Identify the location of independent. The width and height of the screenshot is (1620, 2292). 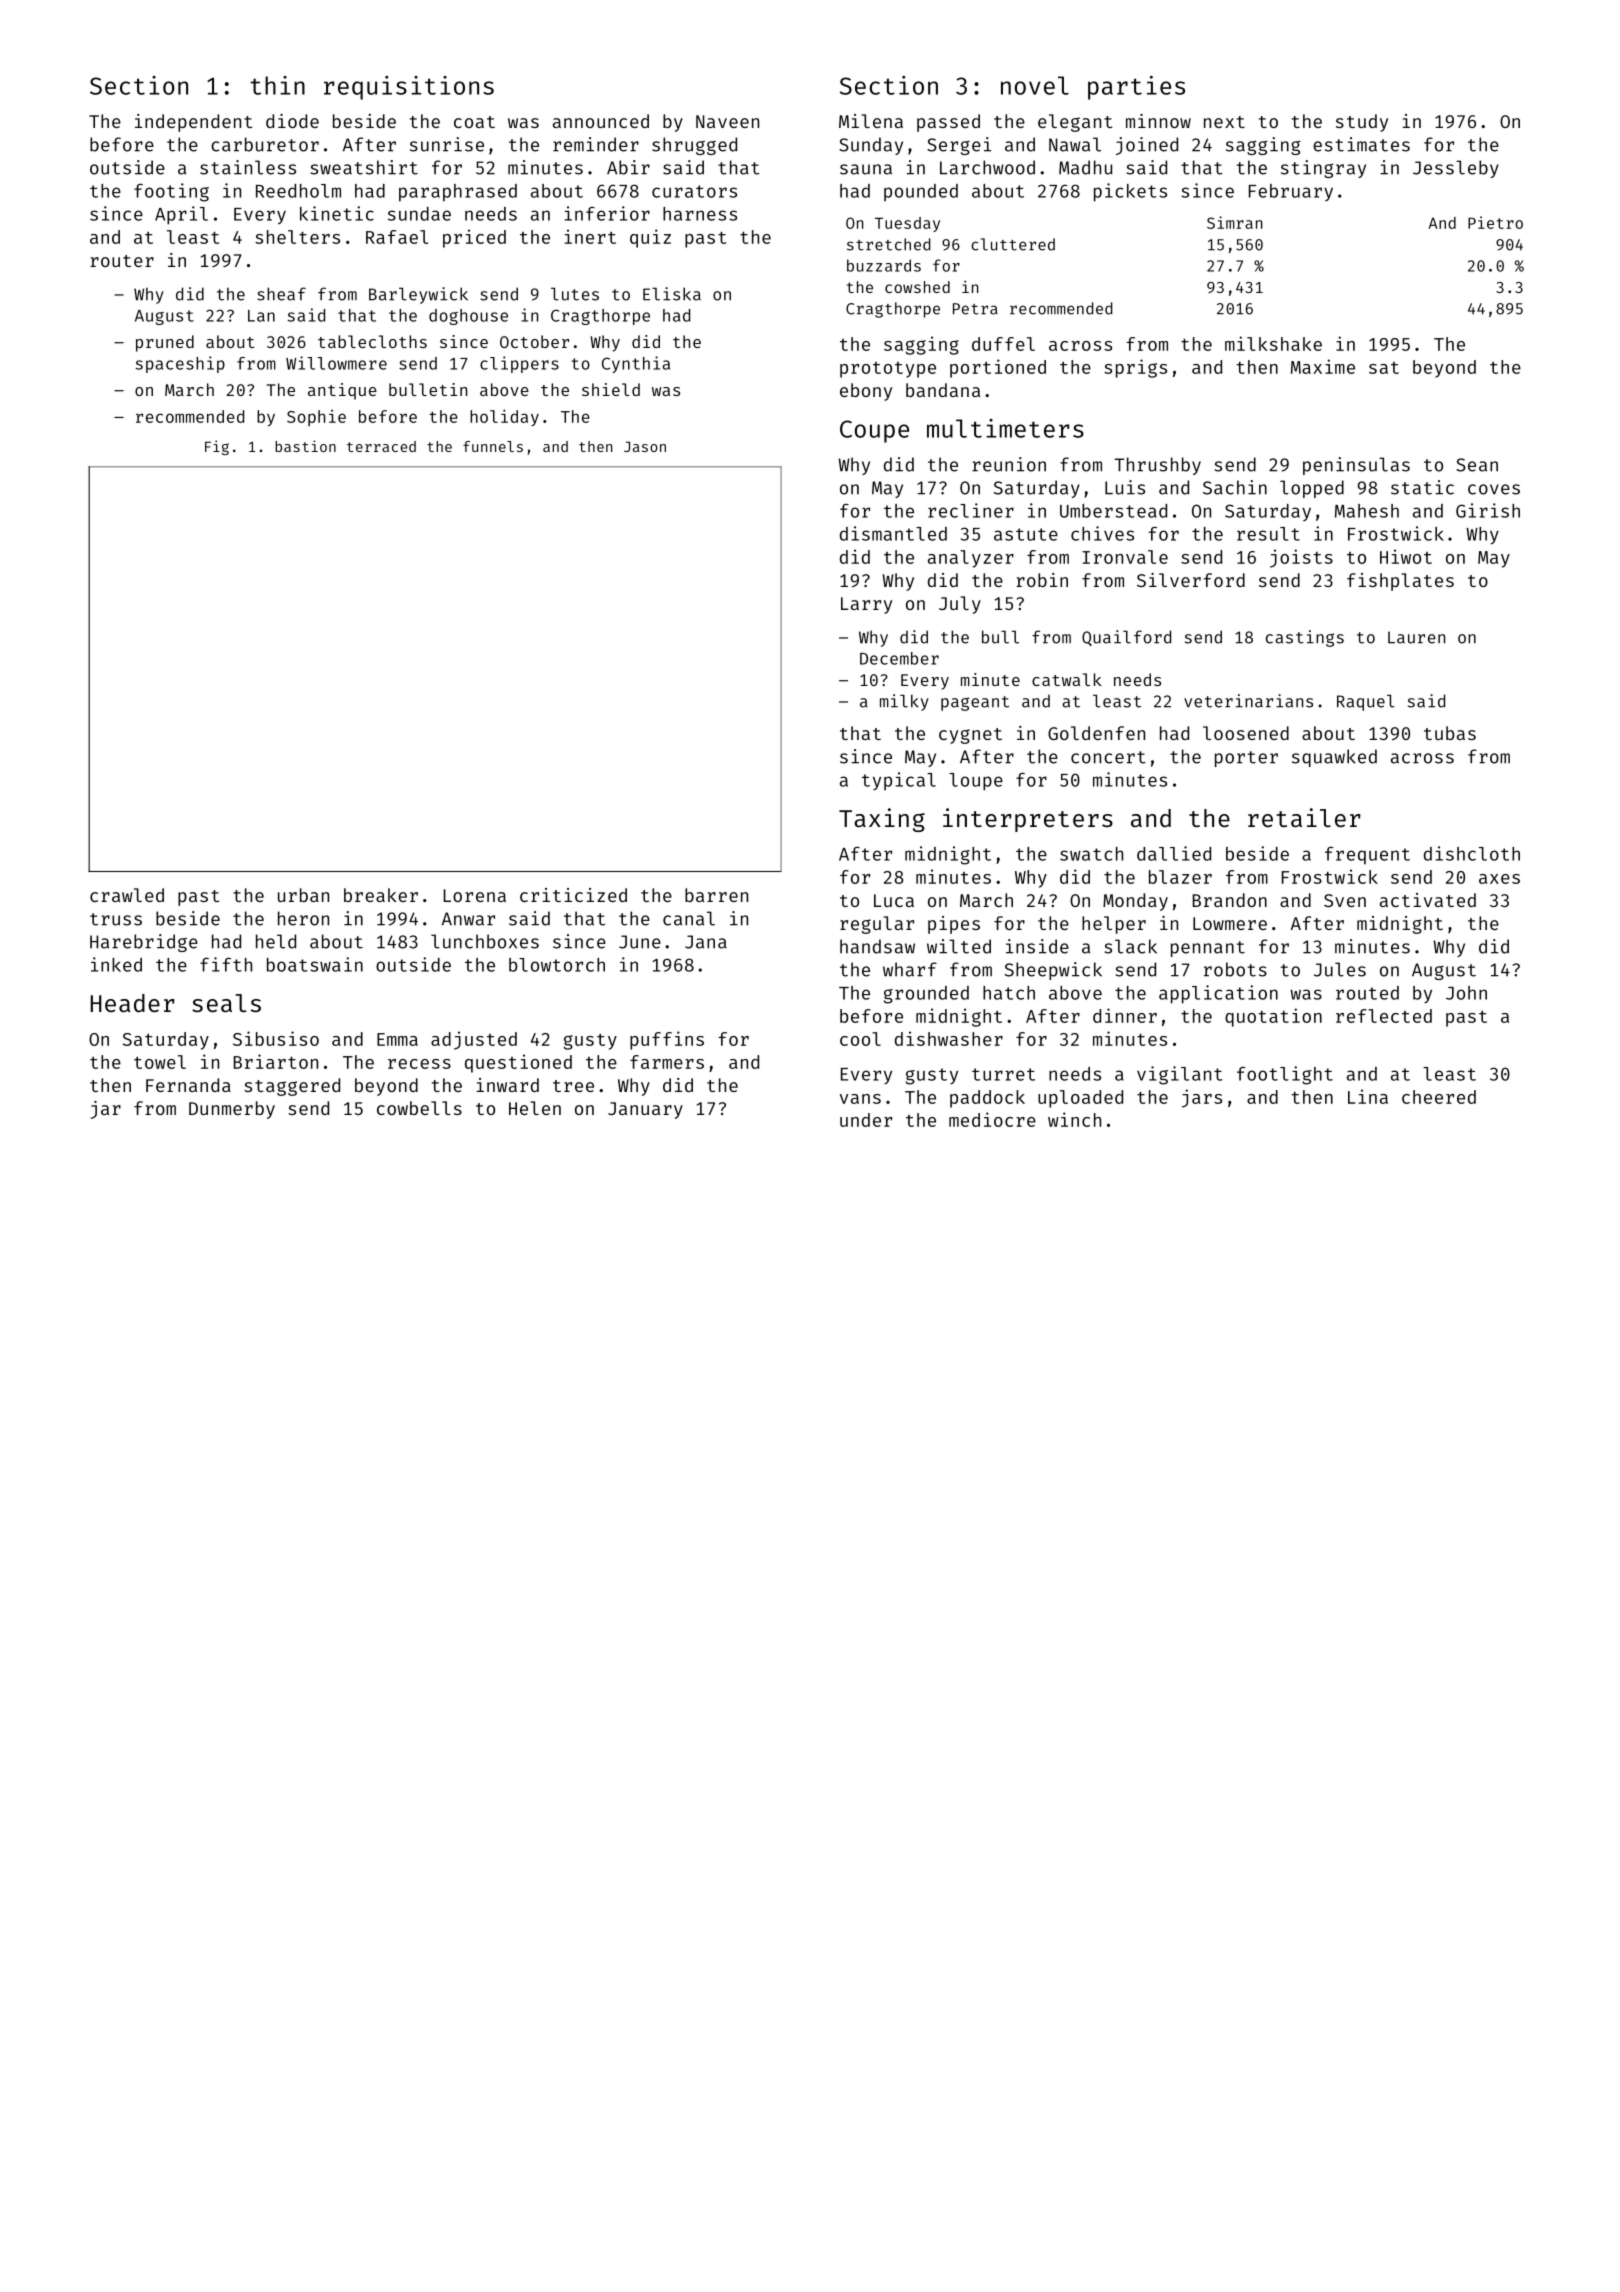
(194, 123).
